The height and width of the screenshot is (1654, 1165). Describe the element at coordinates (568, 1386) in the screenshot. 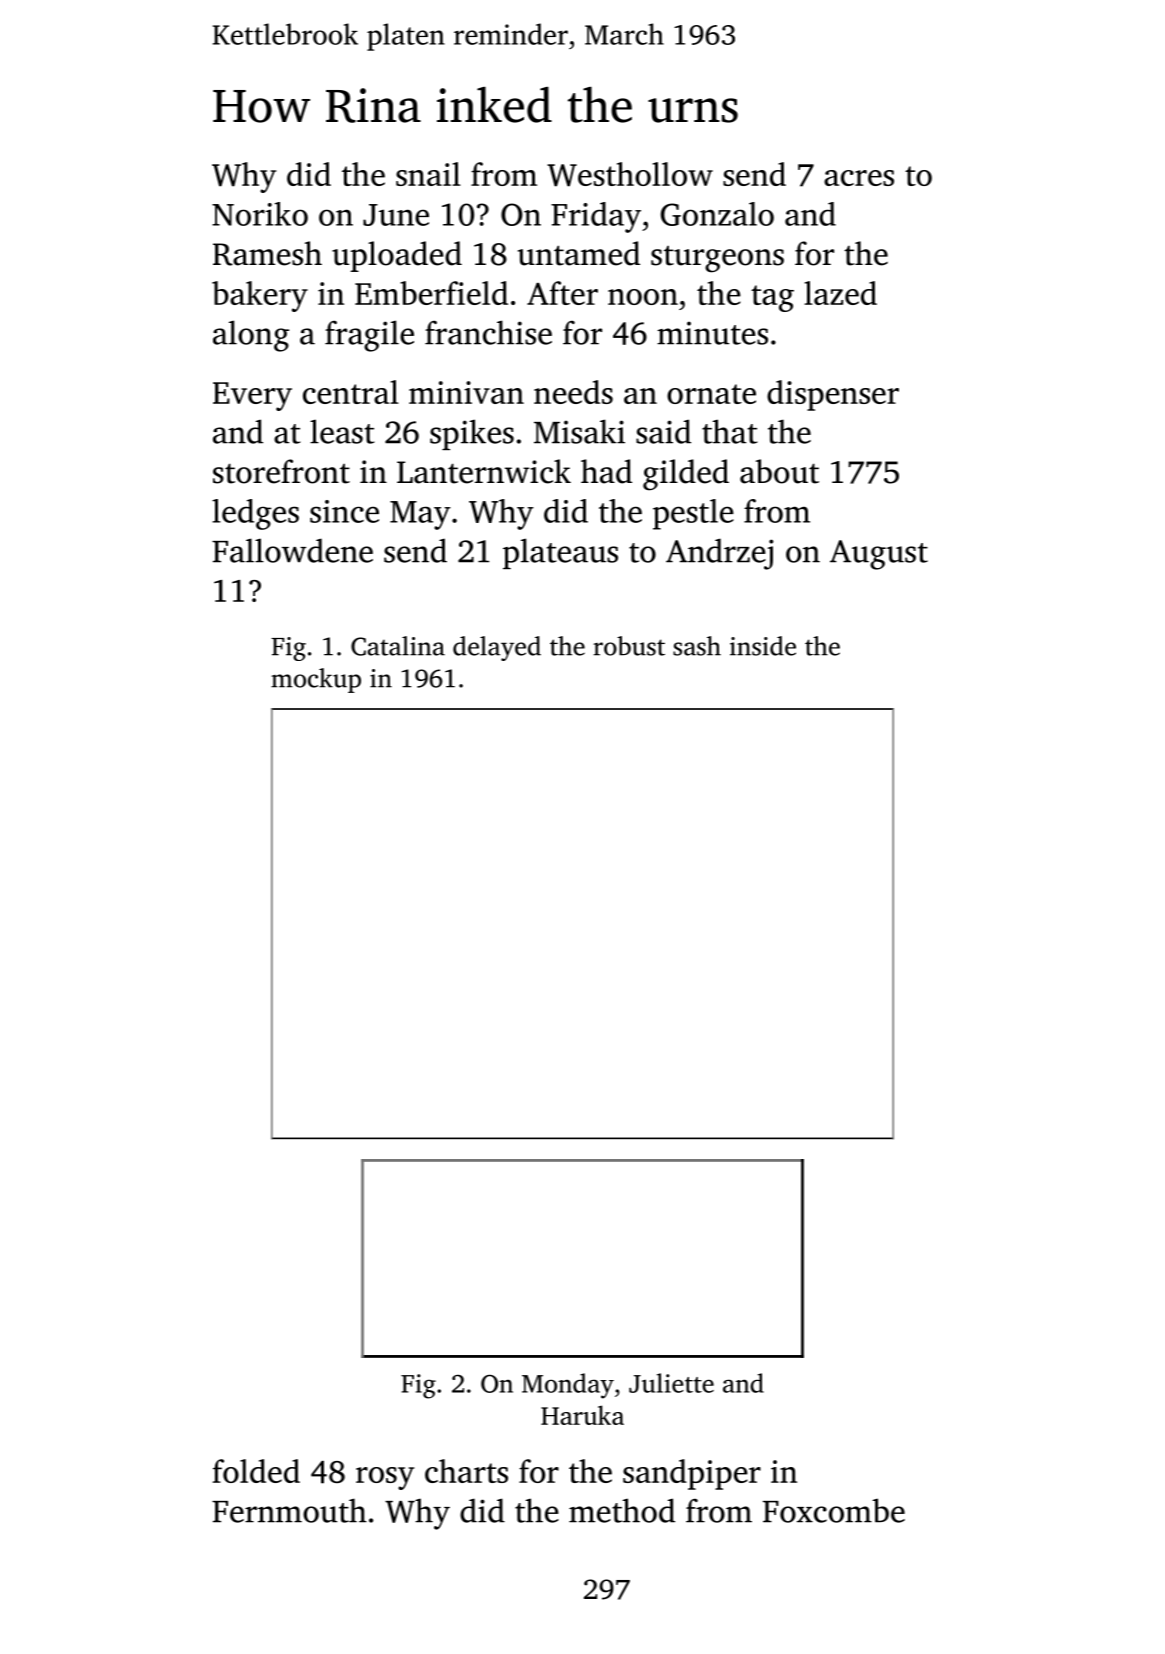

I see `Monday` at that location.
